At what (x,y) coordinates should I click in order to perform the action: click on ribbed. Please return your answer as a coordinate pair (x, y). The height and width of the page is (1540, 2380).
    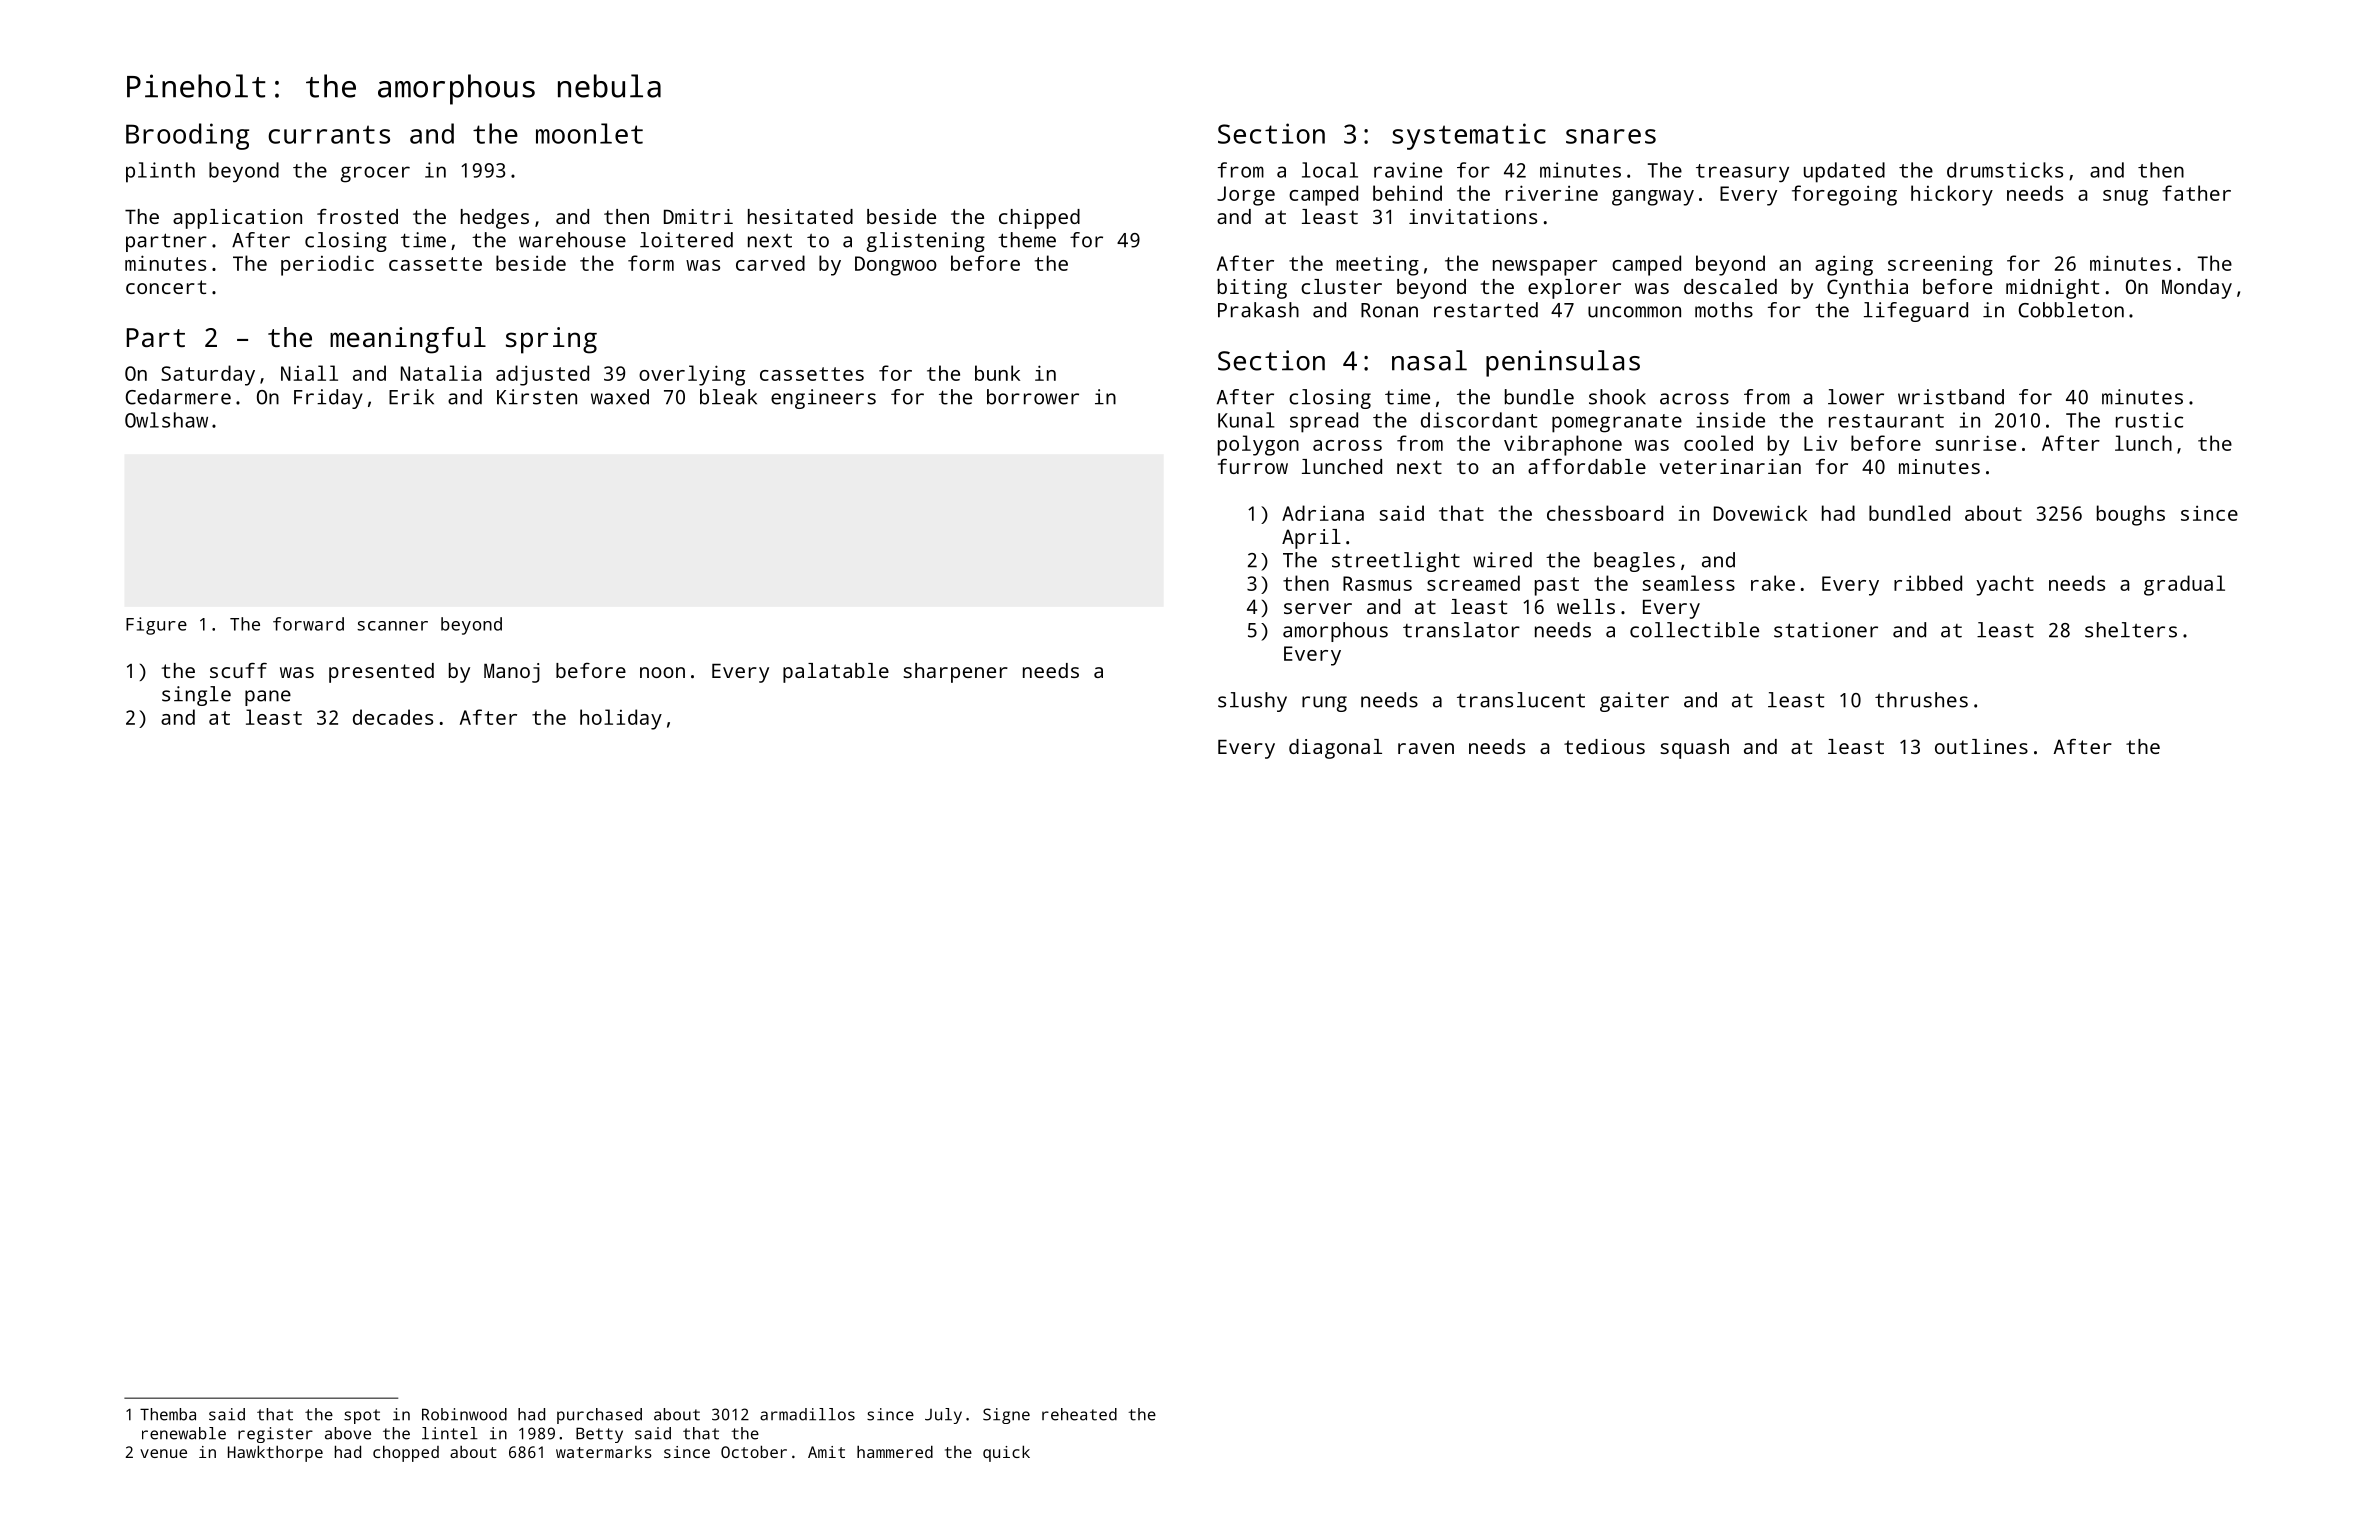
    Looking at the image, I should click on (1928, 583).
